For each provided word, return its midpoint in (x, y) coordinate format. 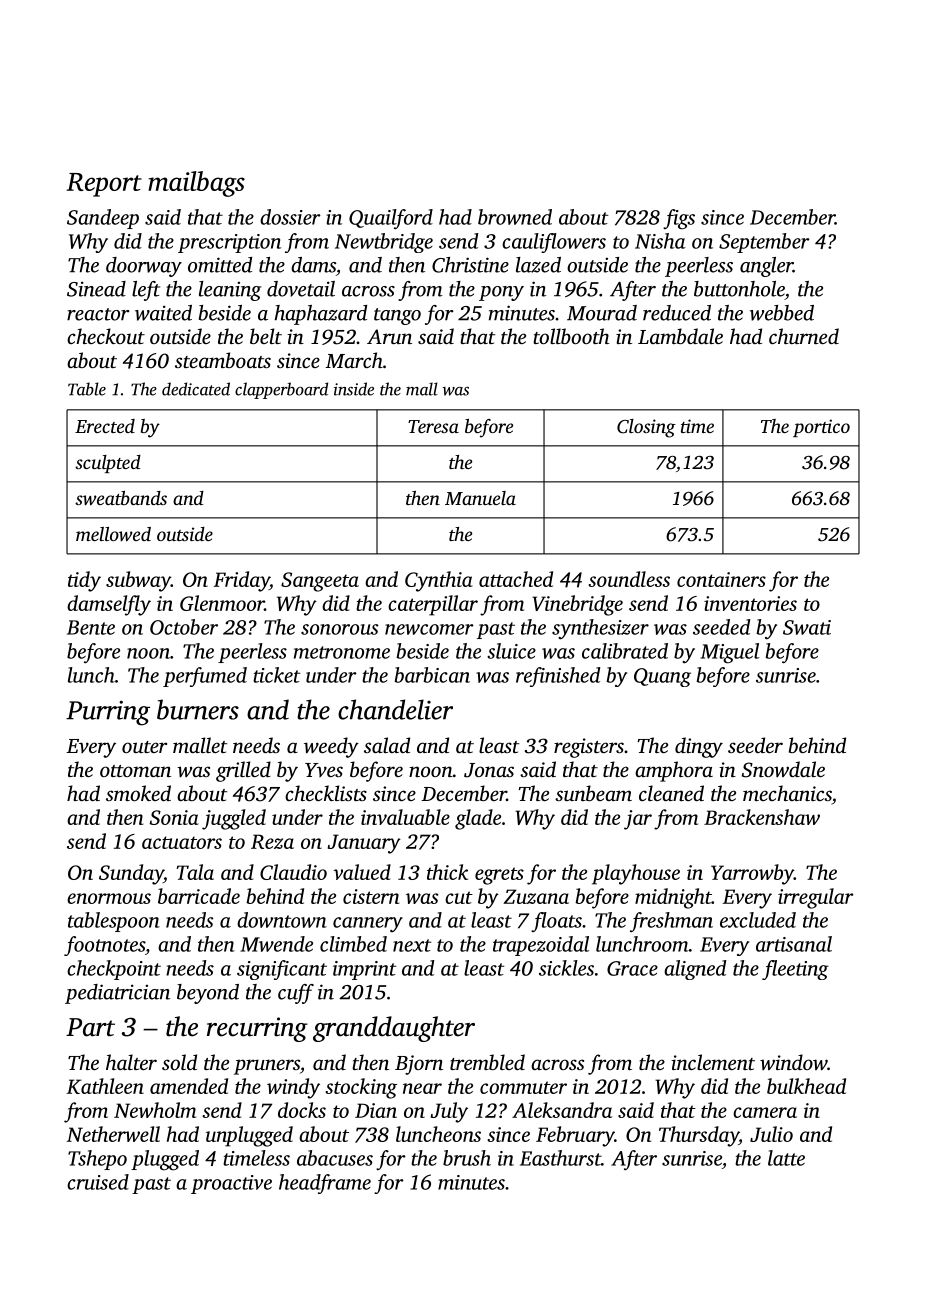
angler (766, 267)
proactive (231, 1184)
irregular (816, 898)
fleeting (795, 970)
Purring (108, 713)
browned (515, 217)
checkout (106, 336)
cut (459, 897)
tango (397, 316)
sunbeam (593, 793)
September (764, 243)
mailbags (196, 184)
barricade (199, 896)
